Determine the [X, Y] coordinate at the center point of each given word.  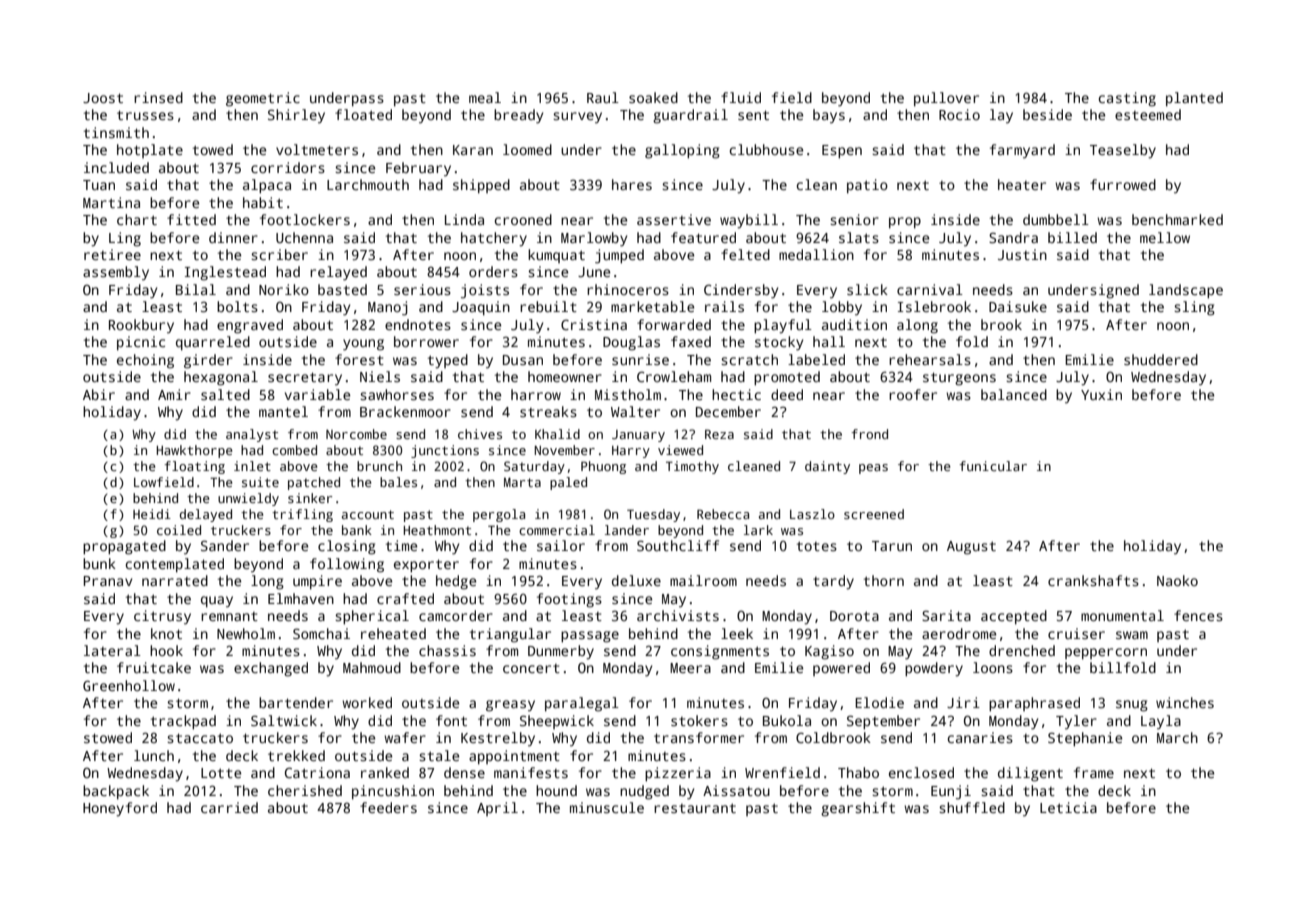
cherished [305, 790]
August [971, 548]
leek [737, 633]
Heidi [152, 514]
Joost [103, 98]
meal [485, 97]
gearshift [858, 809]
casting [1127, 99]
